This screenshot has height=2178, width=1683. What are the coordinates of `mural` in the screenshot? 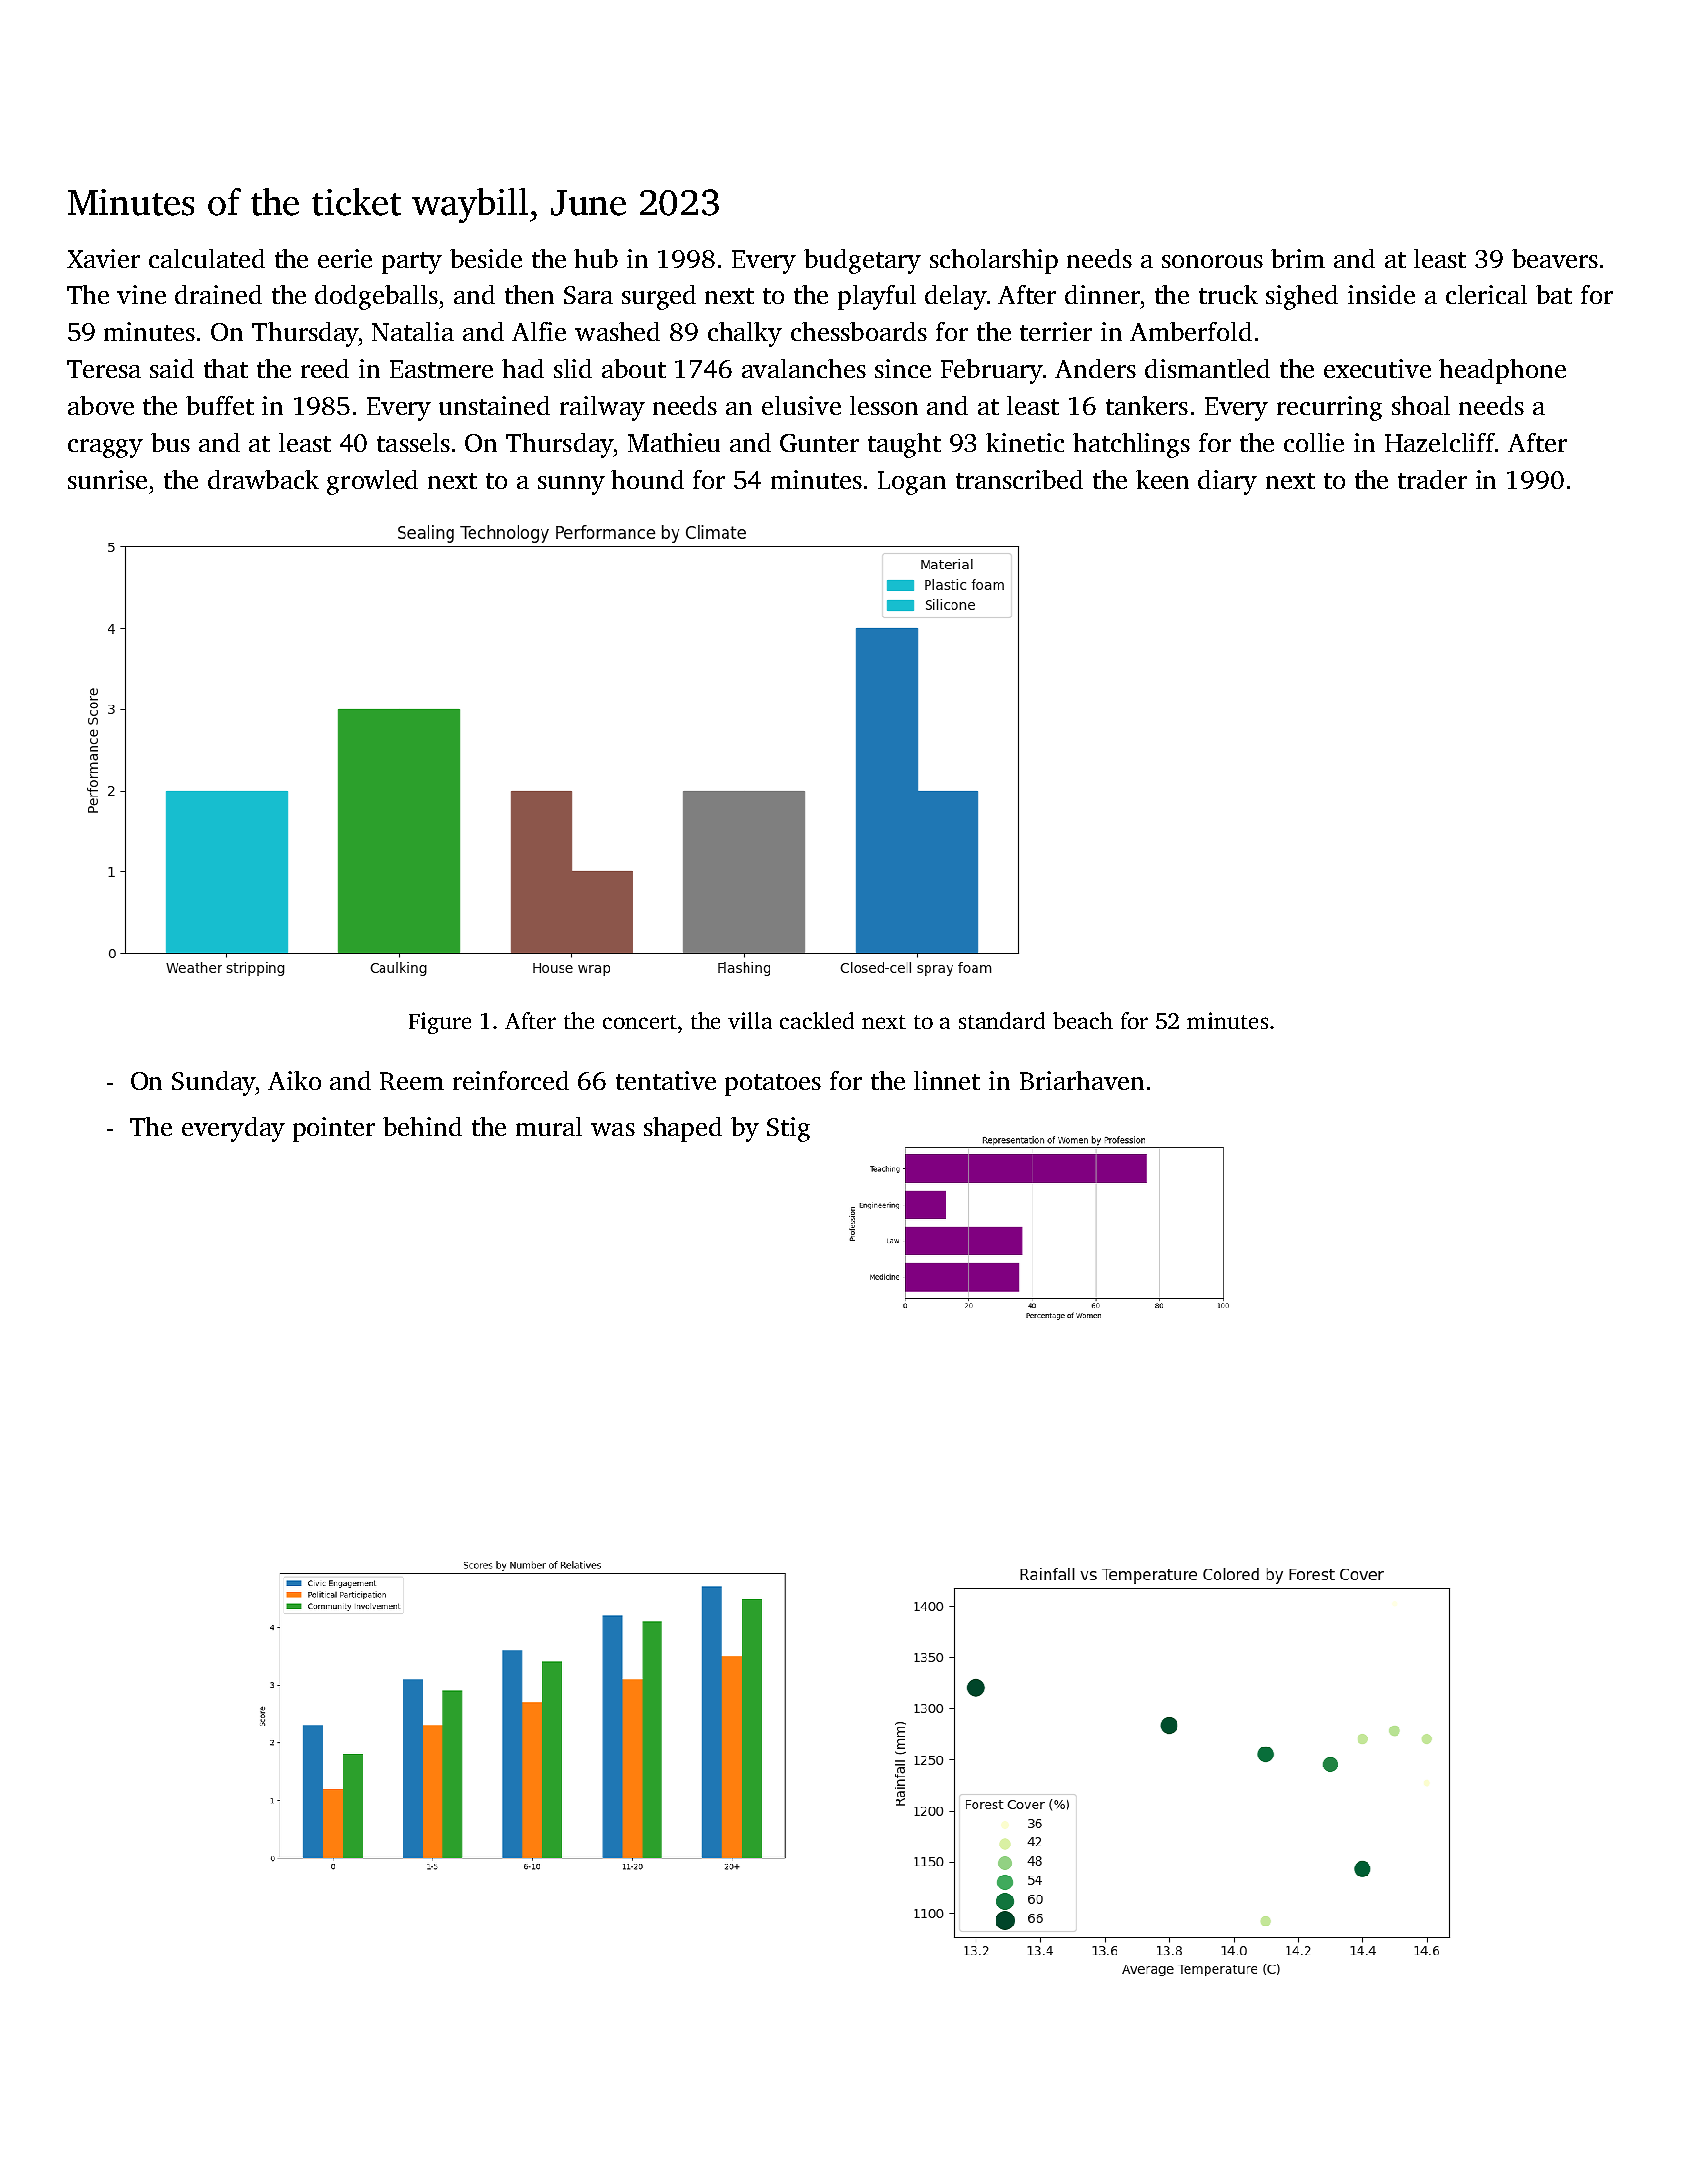 It's located at (549, 1126).
